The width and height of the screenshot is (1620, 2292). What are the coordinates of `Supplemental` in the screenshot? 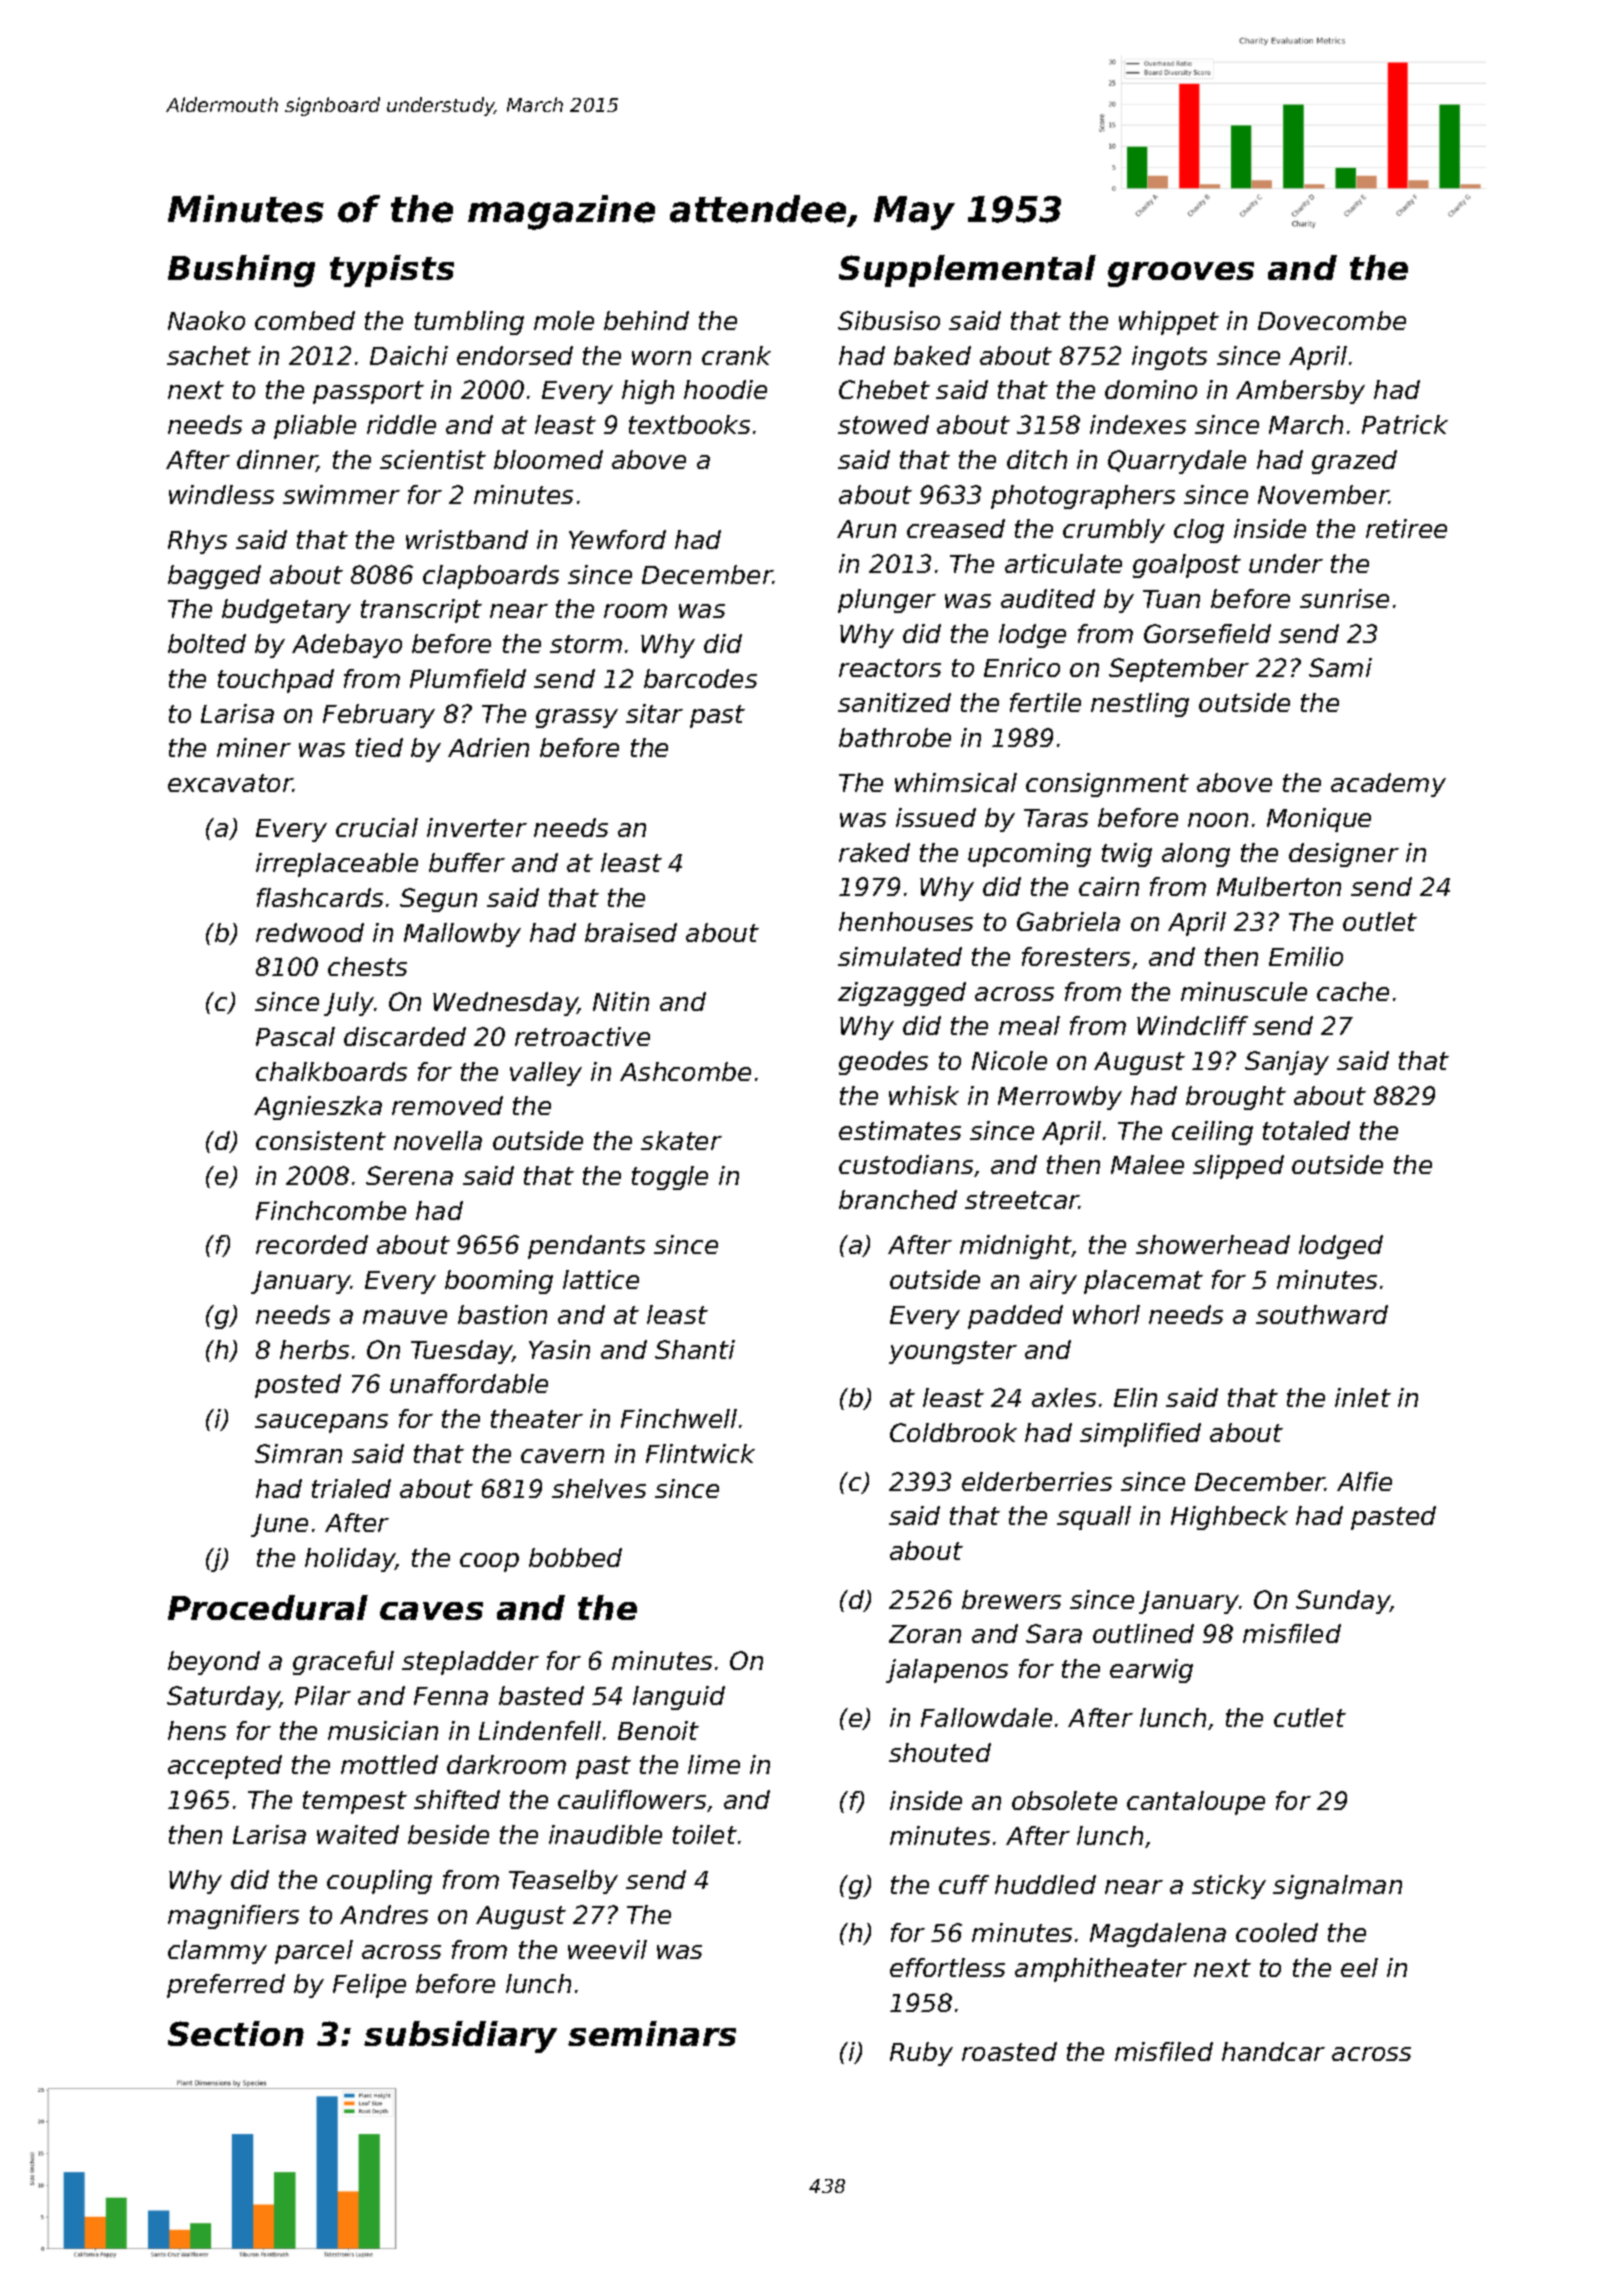 It's located at (967, 271).
